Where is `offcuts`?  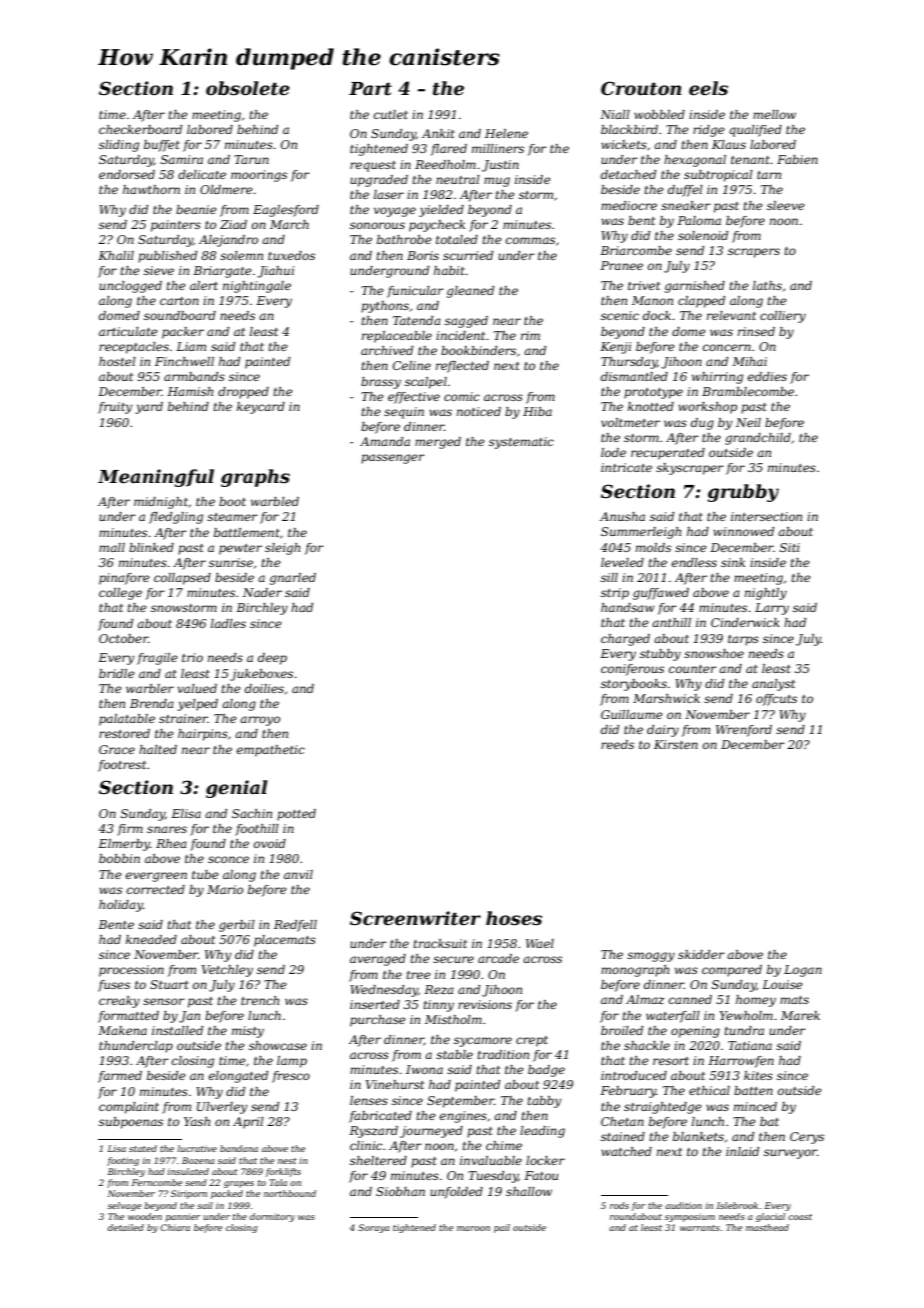
offcuts is located at coordinates (776, 700).
